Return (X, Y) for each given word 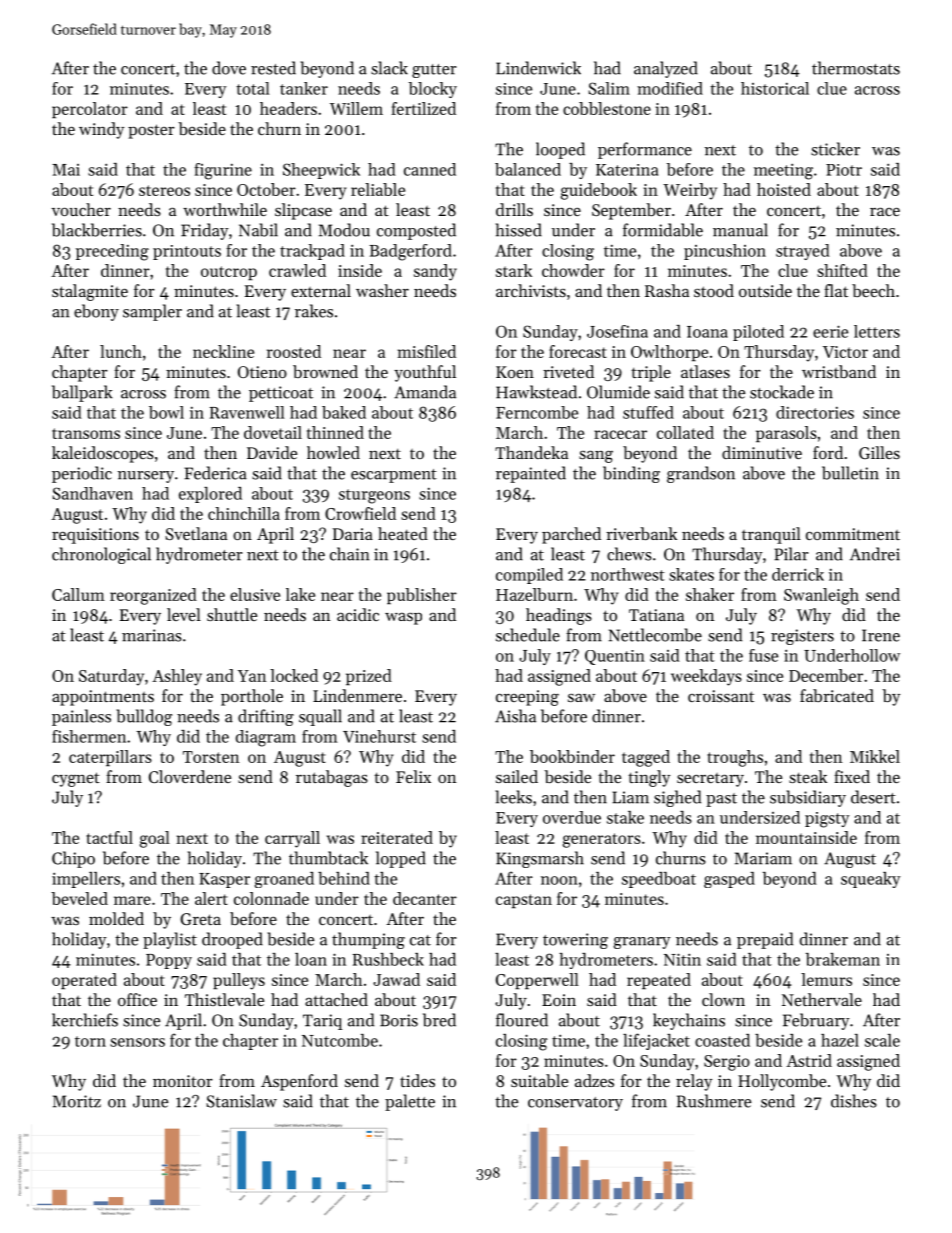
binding (631, 474)
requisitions (95, 536)
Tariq (322, 1022)
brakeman (843, 959)
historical (775, 88)
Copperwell (537, 981)
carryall (292, 839)
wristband (839, 371)
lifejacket (656, 1041)
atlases (705, 371)
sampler (152, 312)
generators (602, 840)
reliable (378, 189)
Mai (66, 170)
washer (382, 290)
